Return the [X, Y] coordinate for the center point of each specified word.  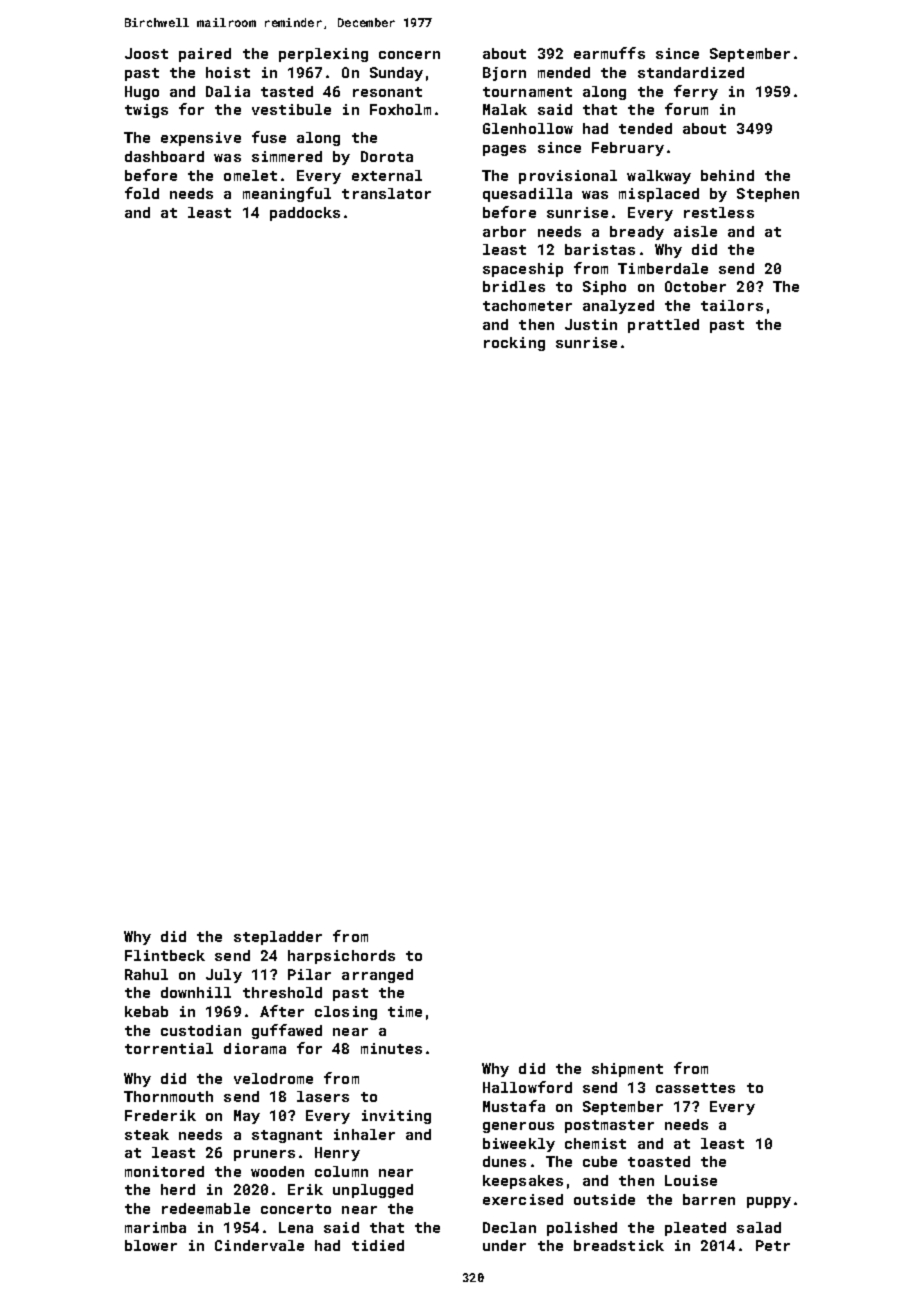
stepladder [278, 938]
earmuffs [609, 53]
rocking [514, 344]
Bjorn [504, 74]
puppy [769, 1202]
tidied [378, 1245]
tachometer [527, 305]
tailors [732, 305]
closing [346, 1013]
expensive [201, 139]
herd [178, 1189]
